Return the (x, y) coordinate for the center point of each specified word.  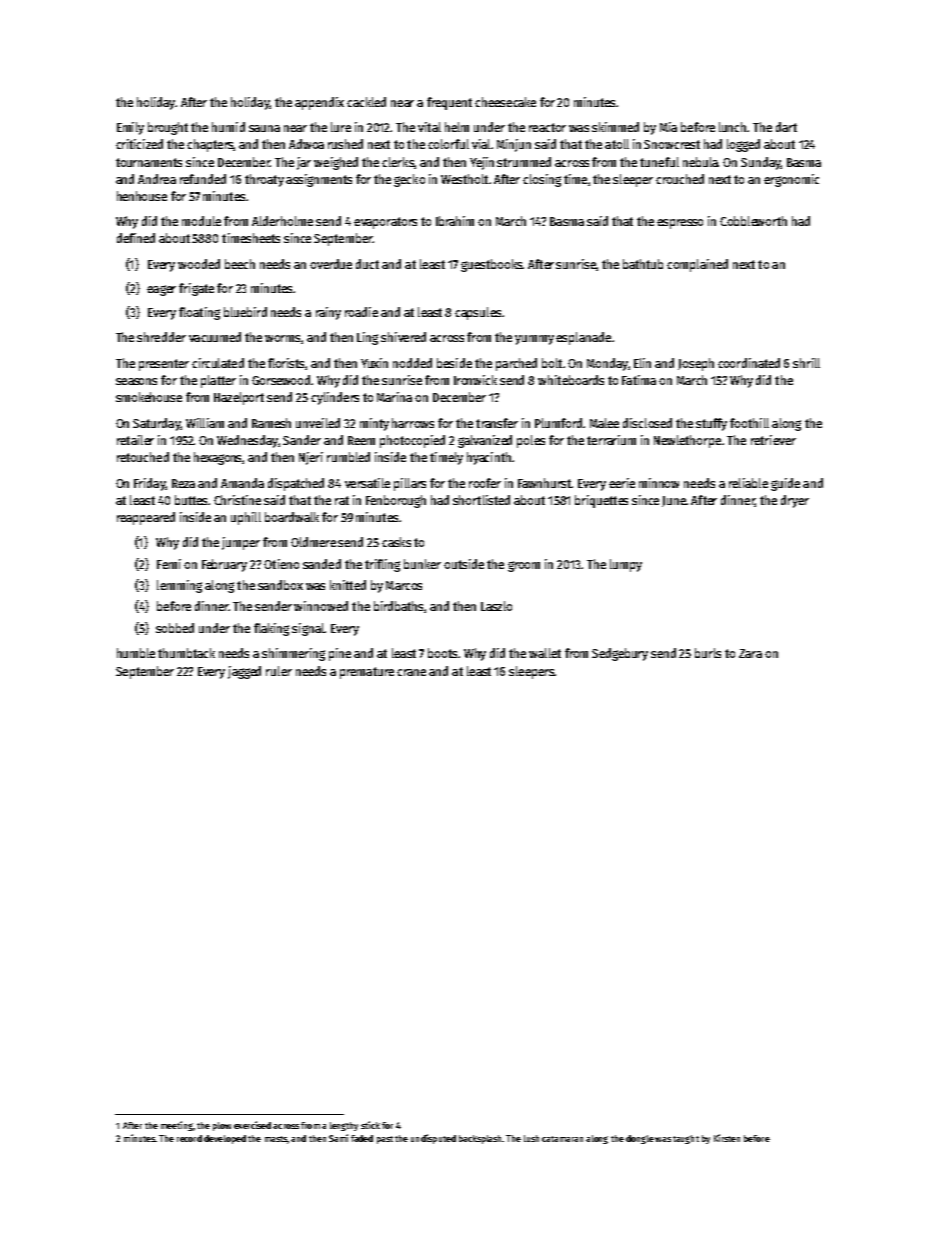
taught (686, 1139)
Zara (750, 653)
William (205, 423)
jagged (244, 672)
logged (743, 145)
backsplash (480, 1139)
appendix (319, 103)
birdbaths (398, 606)
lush (531, 1138)
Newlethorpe (687, 441)
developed (225, 1139)
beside (454, 363)
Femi (169, 564)
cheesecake (505, 102)
